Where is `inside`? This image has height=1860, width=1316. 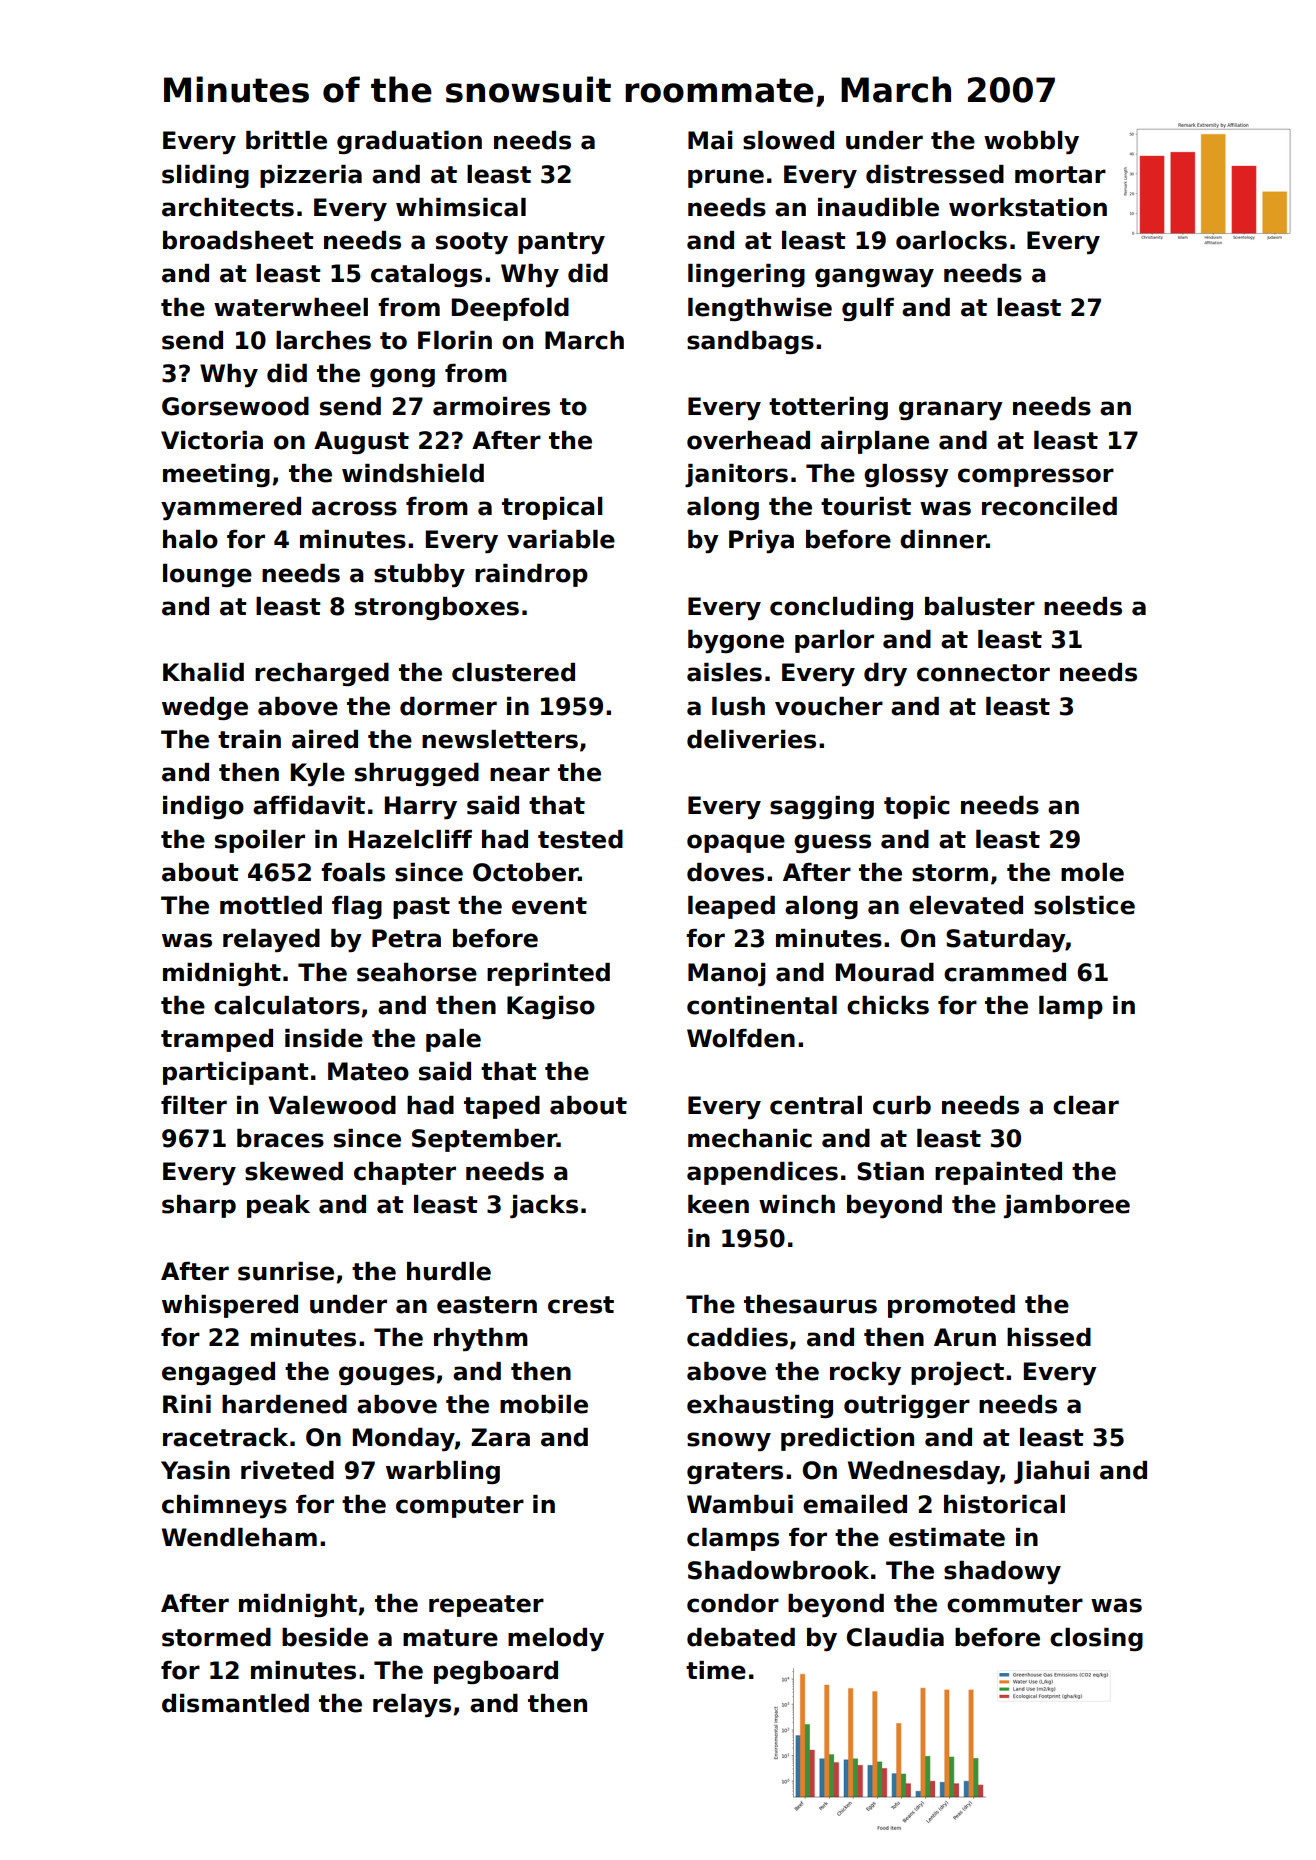
inside is located at coordinates (324, 1038).
